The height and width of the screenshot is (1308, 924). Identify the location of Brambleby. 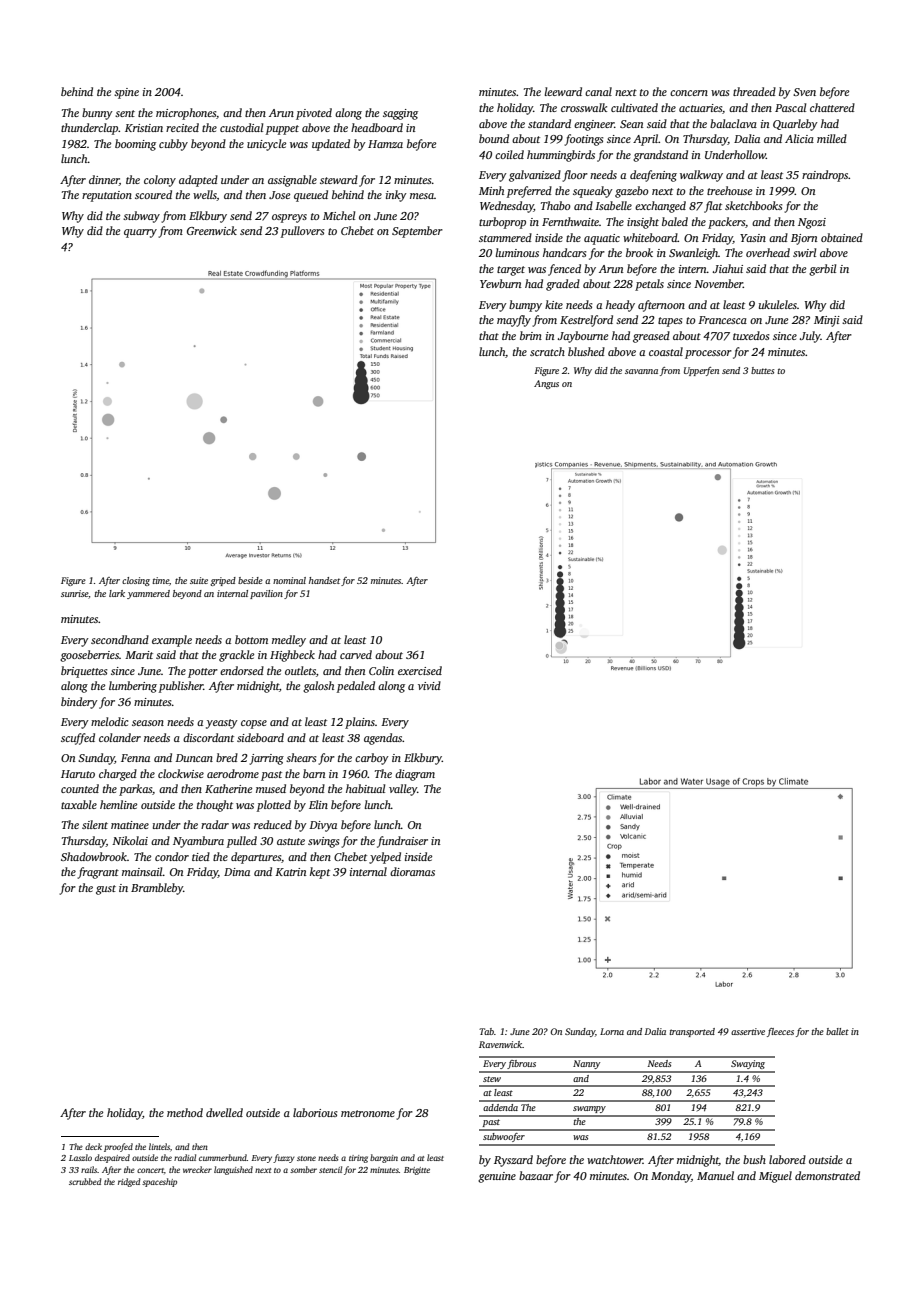
(157, 889).
